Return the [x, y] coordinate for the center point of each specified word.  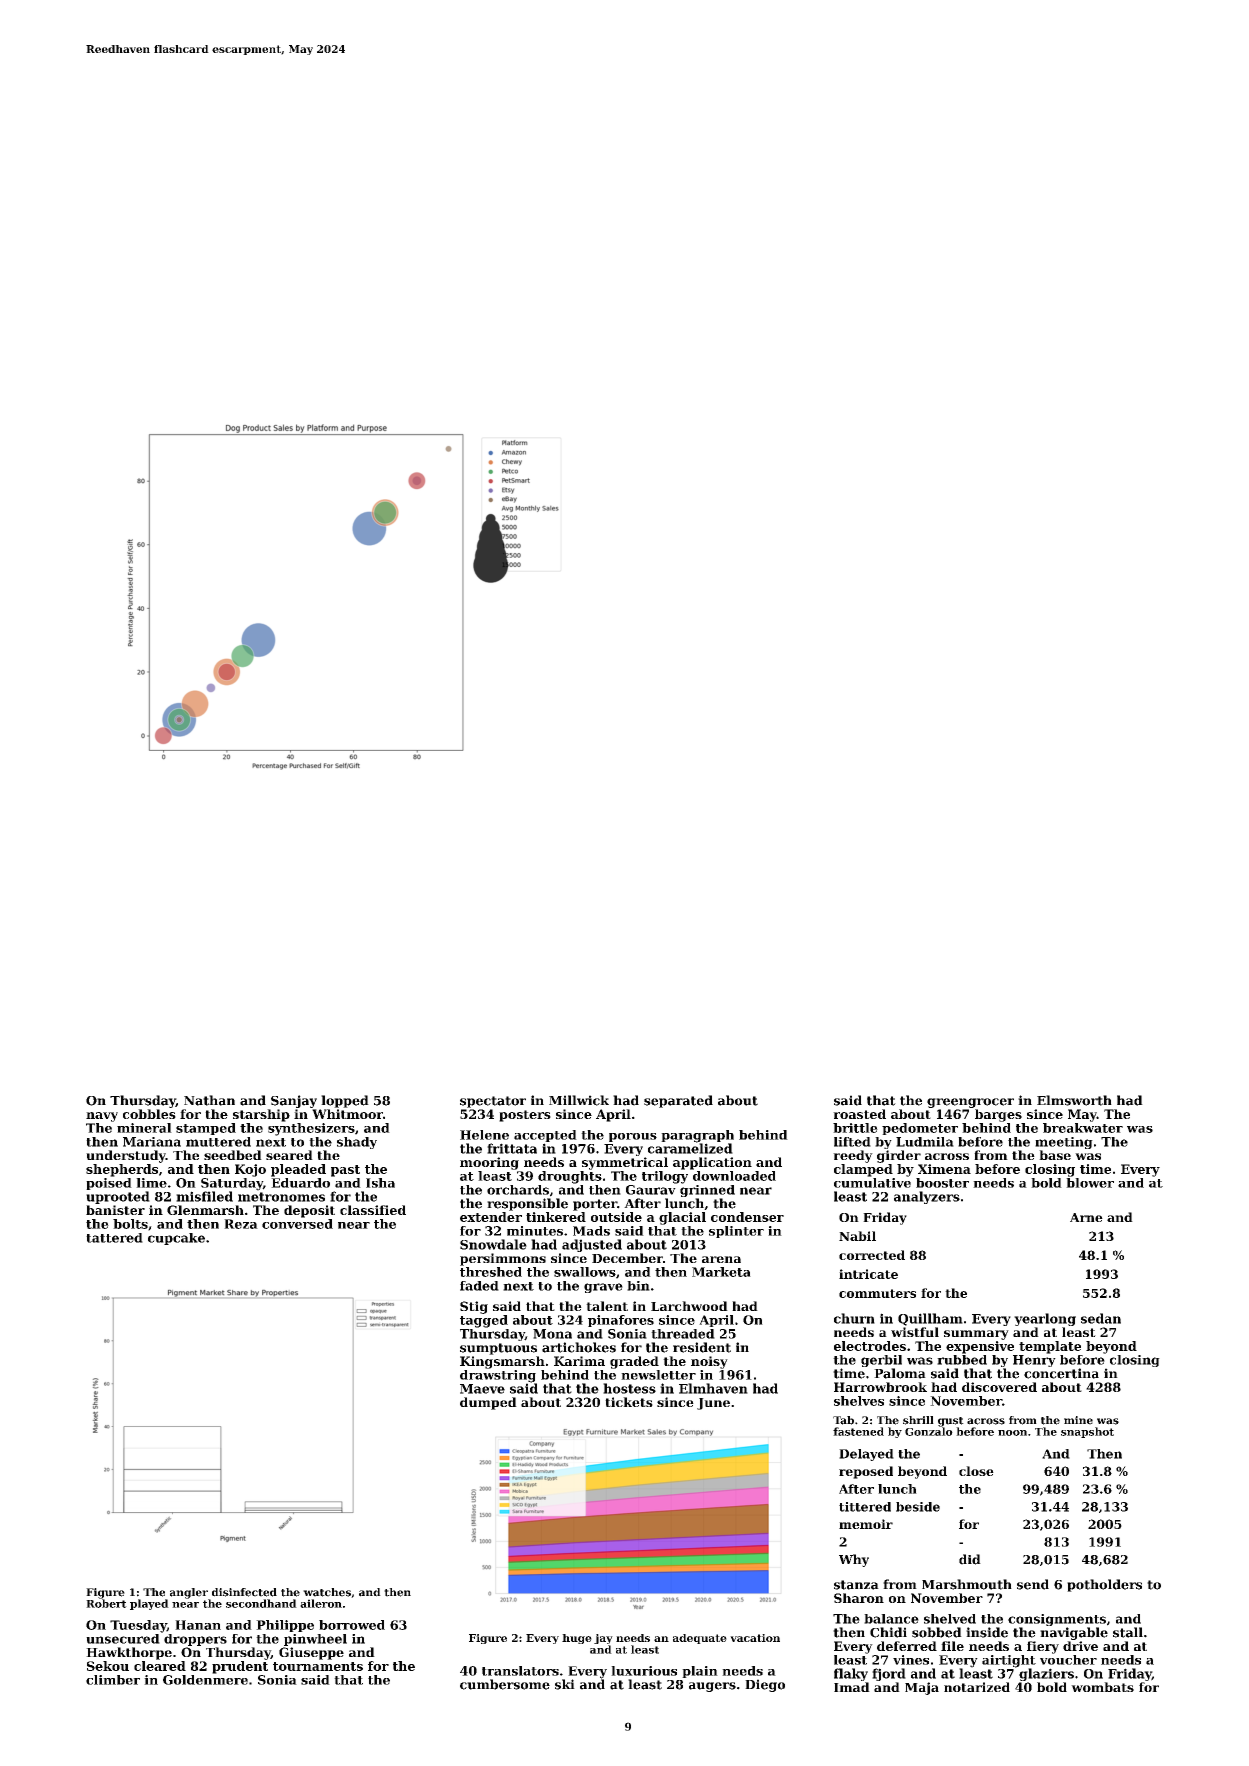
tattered [114, 1238]
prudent [240, 1667]
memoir [866, 1524]
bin [638, 1286]
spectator [493, 1102]
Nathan [209, 1100]
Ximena [944, 1169]
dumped [488, 1403]
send [1033, 1584]
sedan [1101, 1318]
